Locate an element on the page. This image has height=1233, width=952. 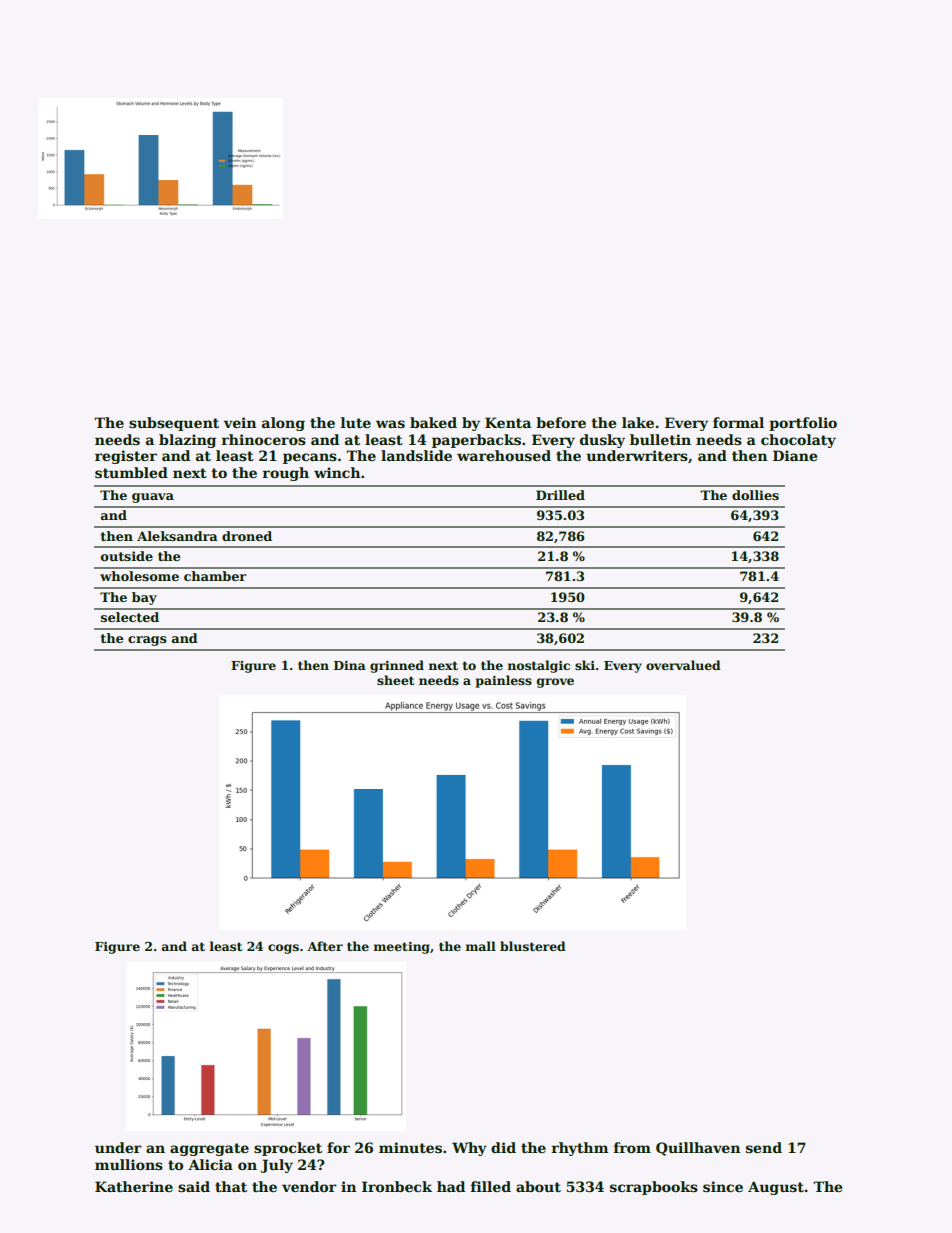
ski is located at coordinates (585, 665).
